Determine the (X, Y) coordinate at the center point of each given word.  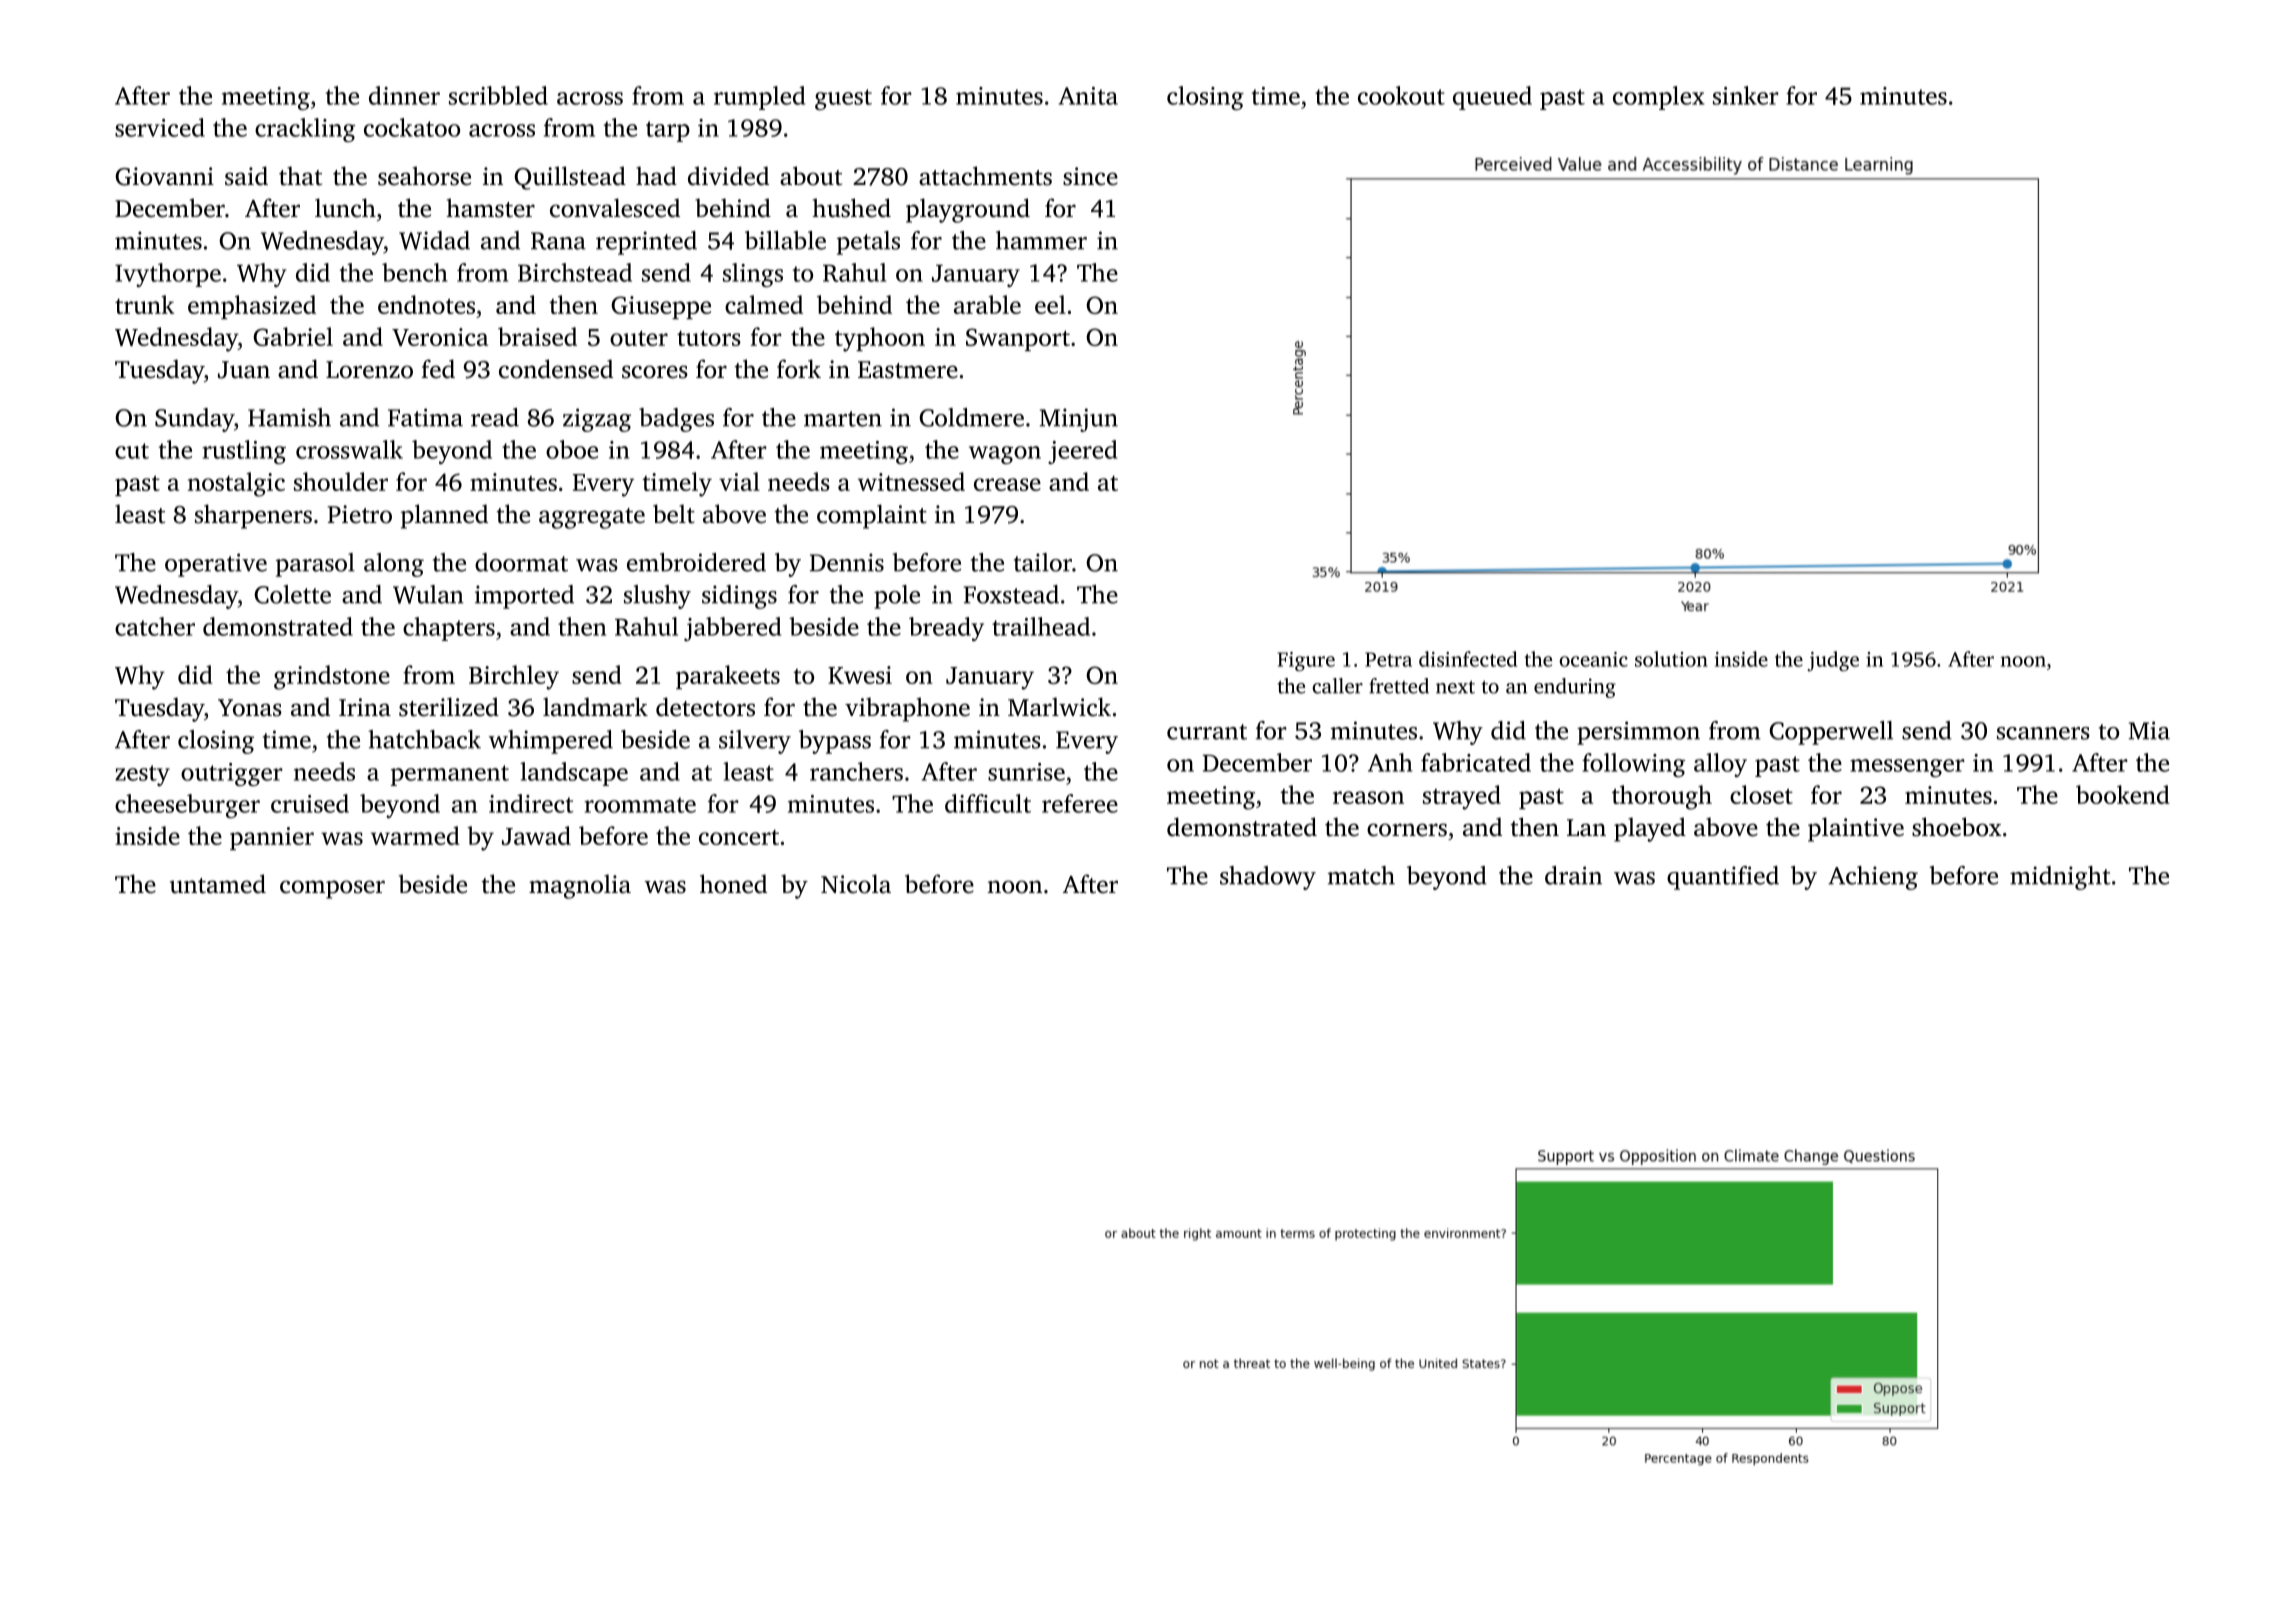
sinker (1746, 95)
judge (1833, 661)
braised (537, 336)
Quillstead (570, 178)
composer (332, 889)
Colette (292, 594)
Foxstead (1011, 594)
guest (843, 99)
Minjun (1079, 420)
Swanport (1018, 339)
